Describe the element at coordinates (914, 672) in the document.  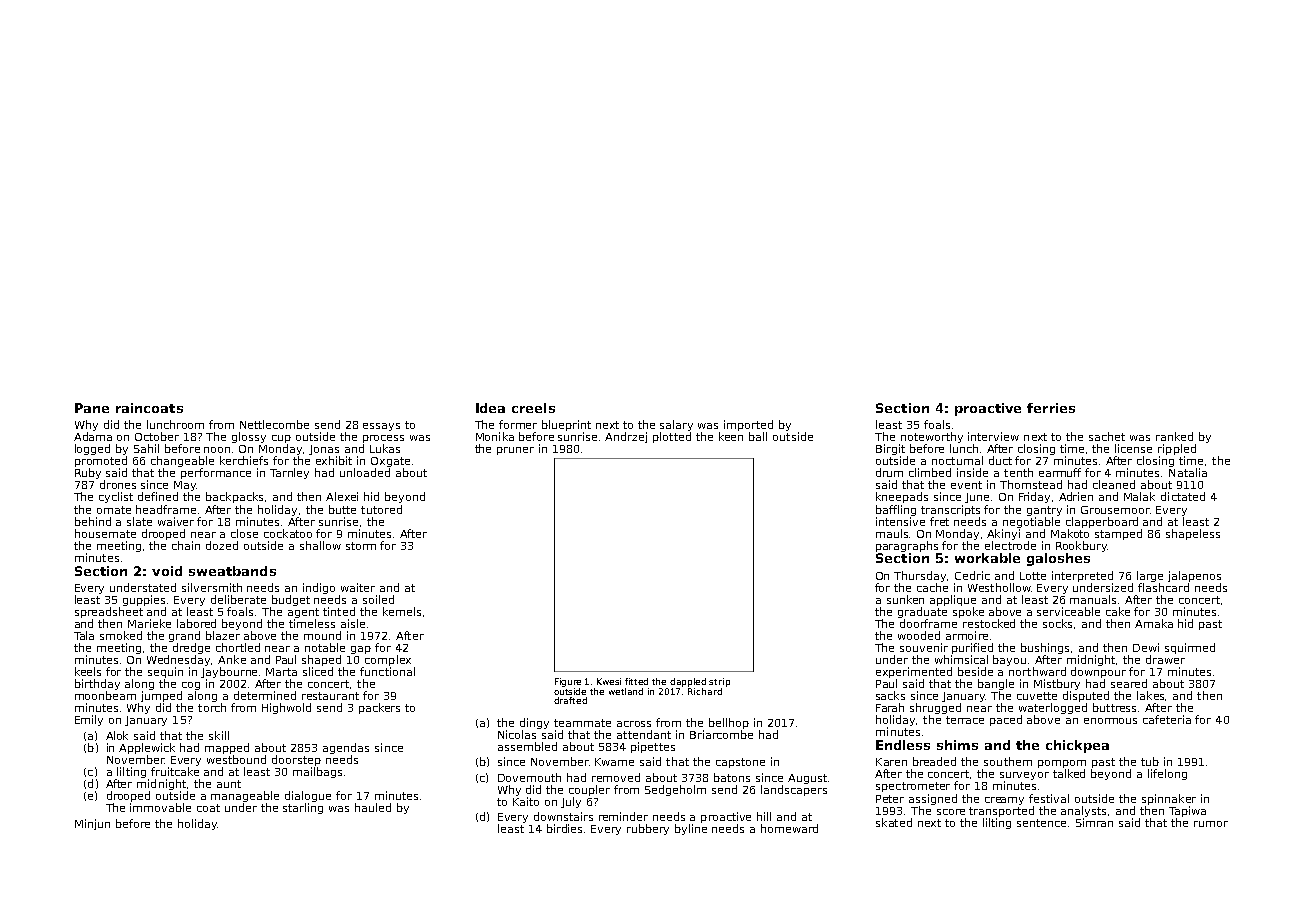
I see `experimented` at that location.
